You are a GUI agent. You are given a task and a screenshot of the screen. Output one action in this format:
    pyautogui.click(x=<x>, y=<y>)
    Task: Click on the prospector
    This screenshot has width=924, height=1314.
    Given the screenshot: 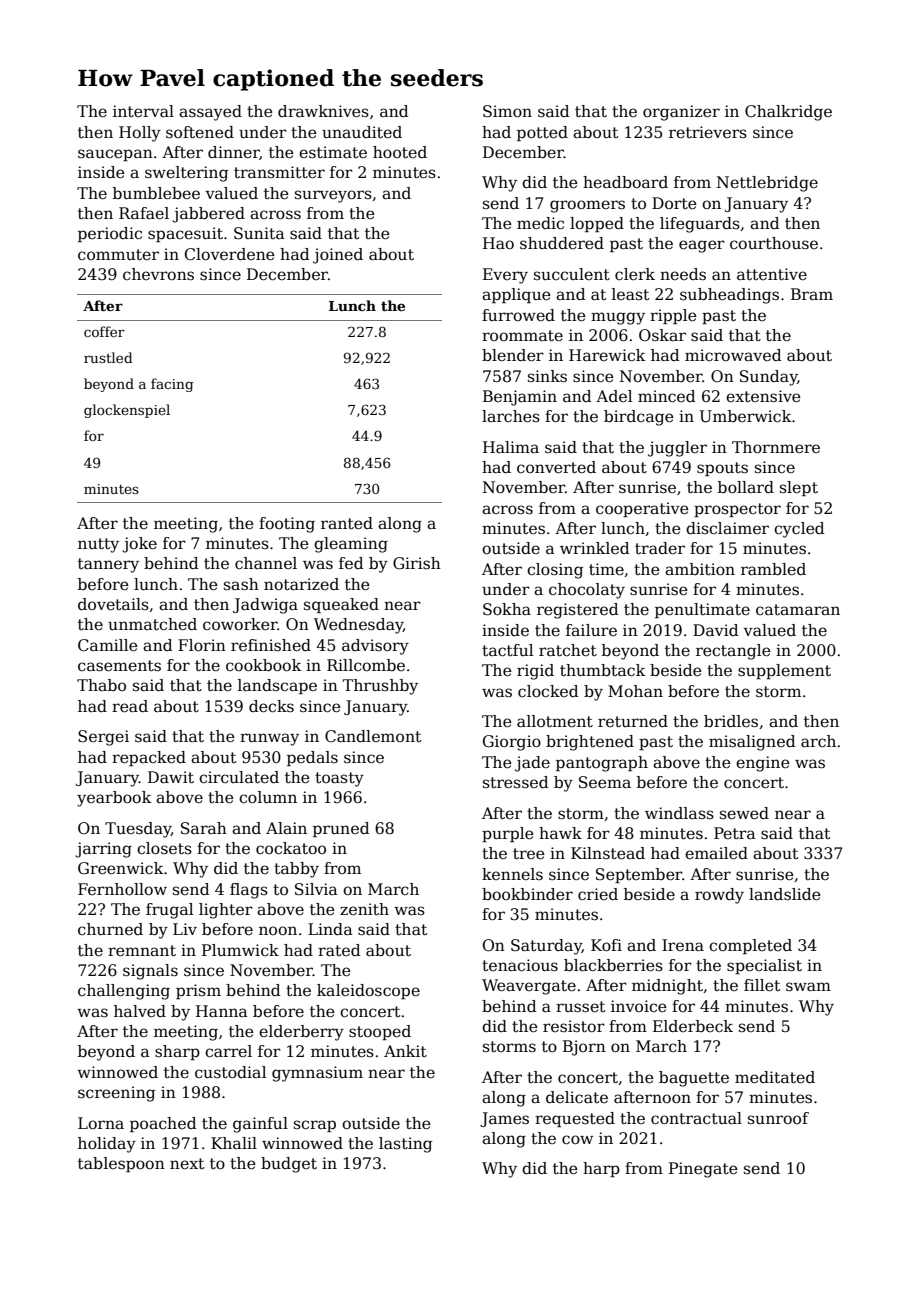 What is the action you would take?
    pyautogui.click(x=737, y=510)
